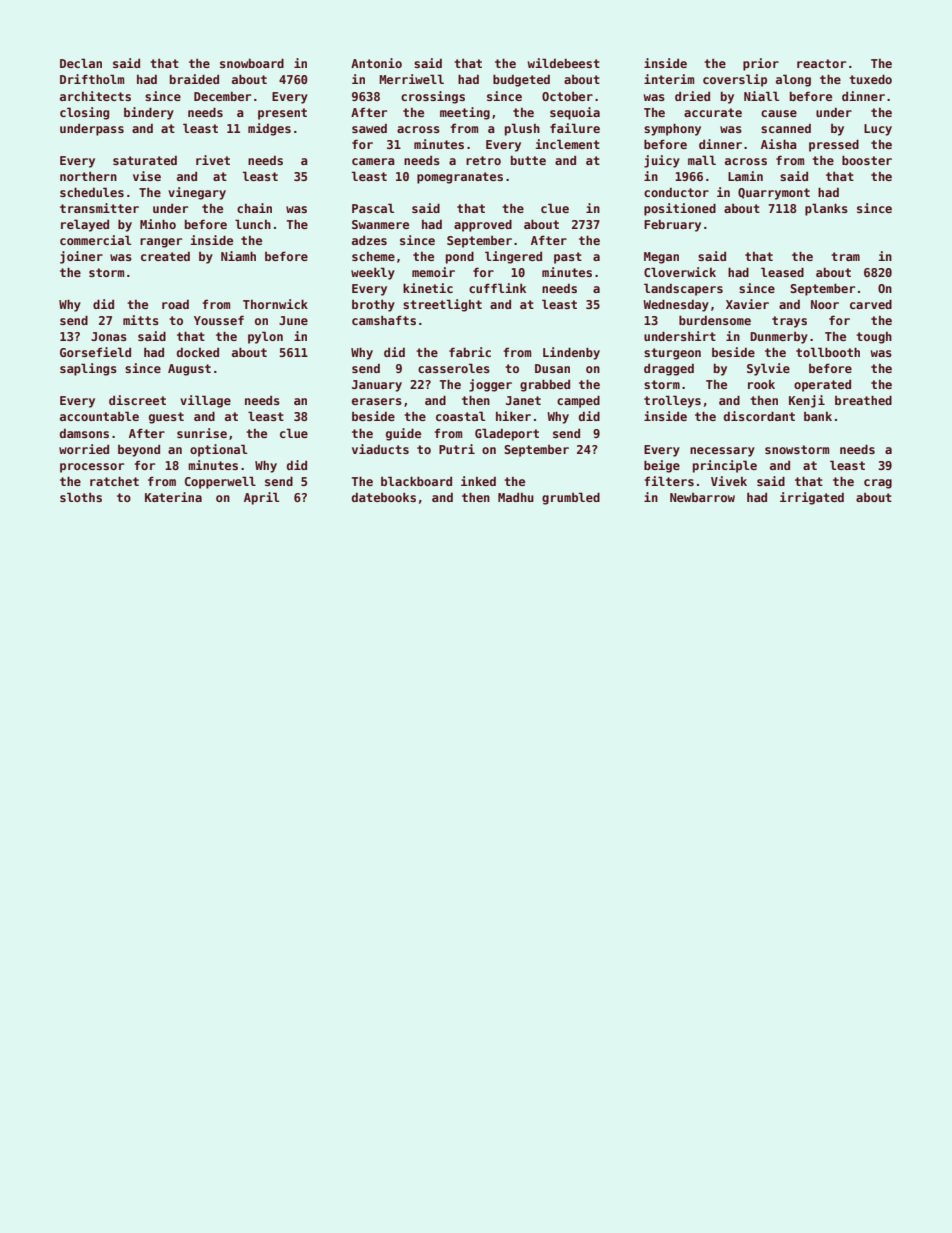  What do you see at coordinates (282, 114) in the screenshot?
I see `present` at bounding box center [282, 114].
